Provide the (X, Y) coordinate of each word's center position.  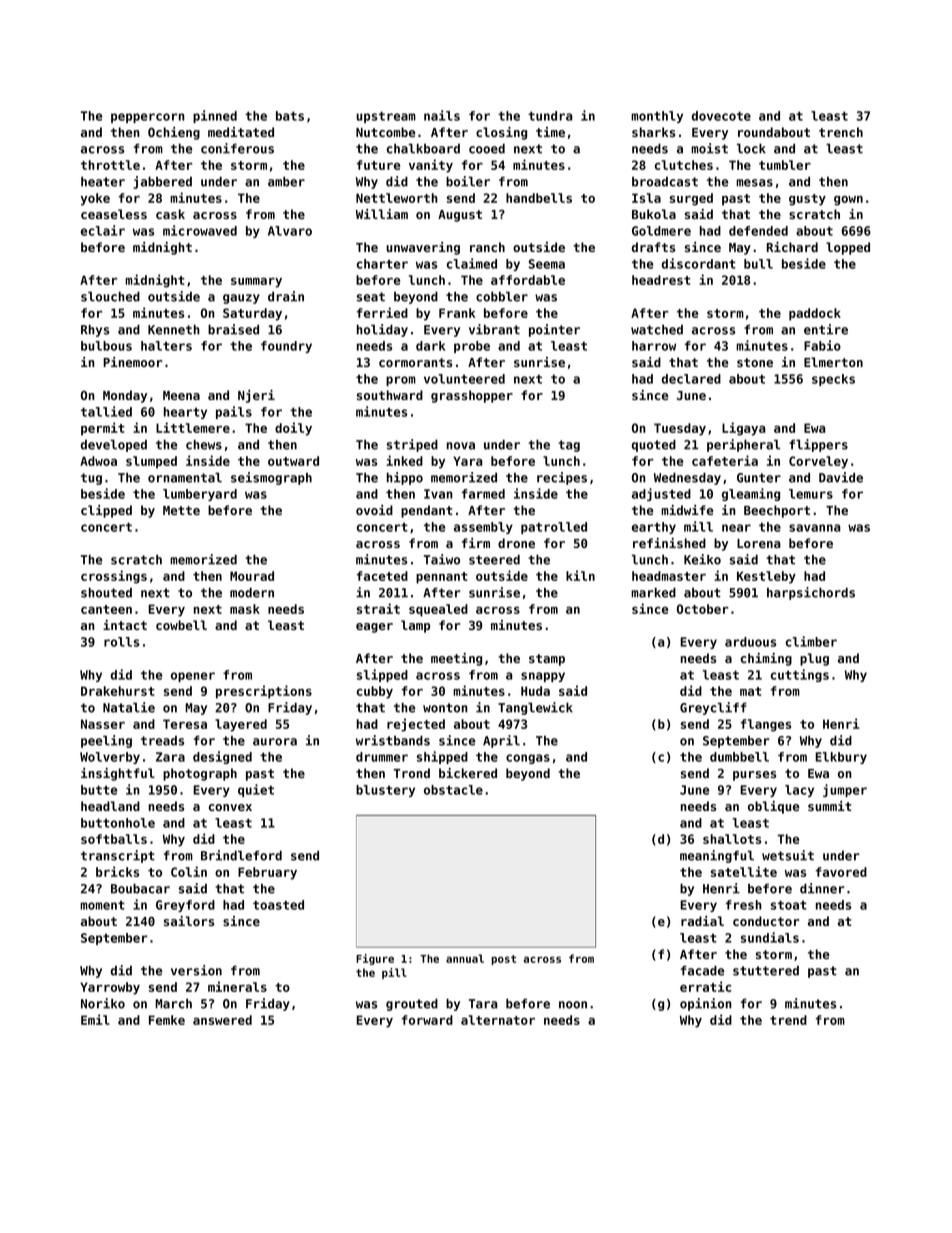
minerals (237, 986)
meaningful (717, 856)
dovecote (721, 116)
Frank (457, 313)
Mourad (252, 576)
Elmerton (833, 362)
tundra (550, 116)
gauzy (241, 299)
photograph (200, 774)
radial (702, 921)
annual (465, 958)
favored (841, 872)
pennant (442, 578)
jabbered (162, 182)
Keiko (702, 559)
